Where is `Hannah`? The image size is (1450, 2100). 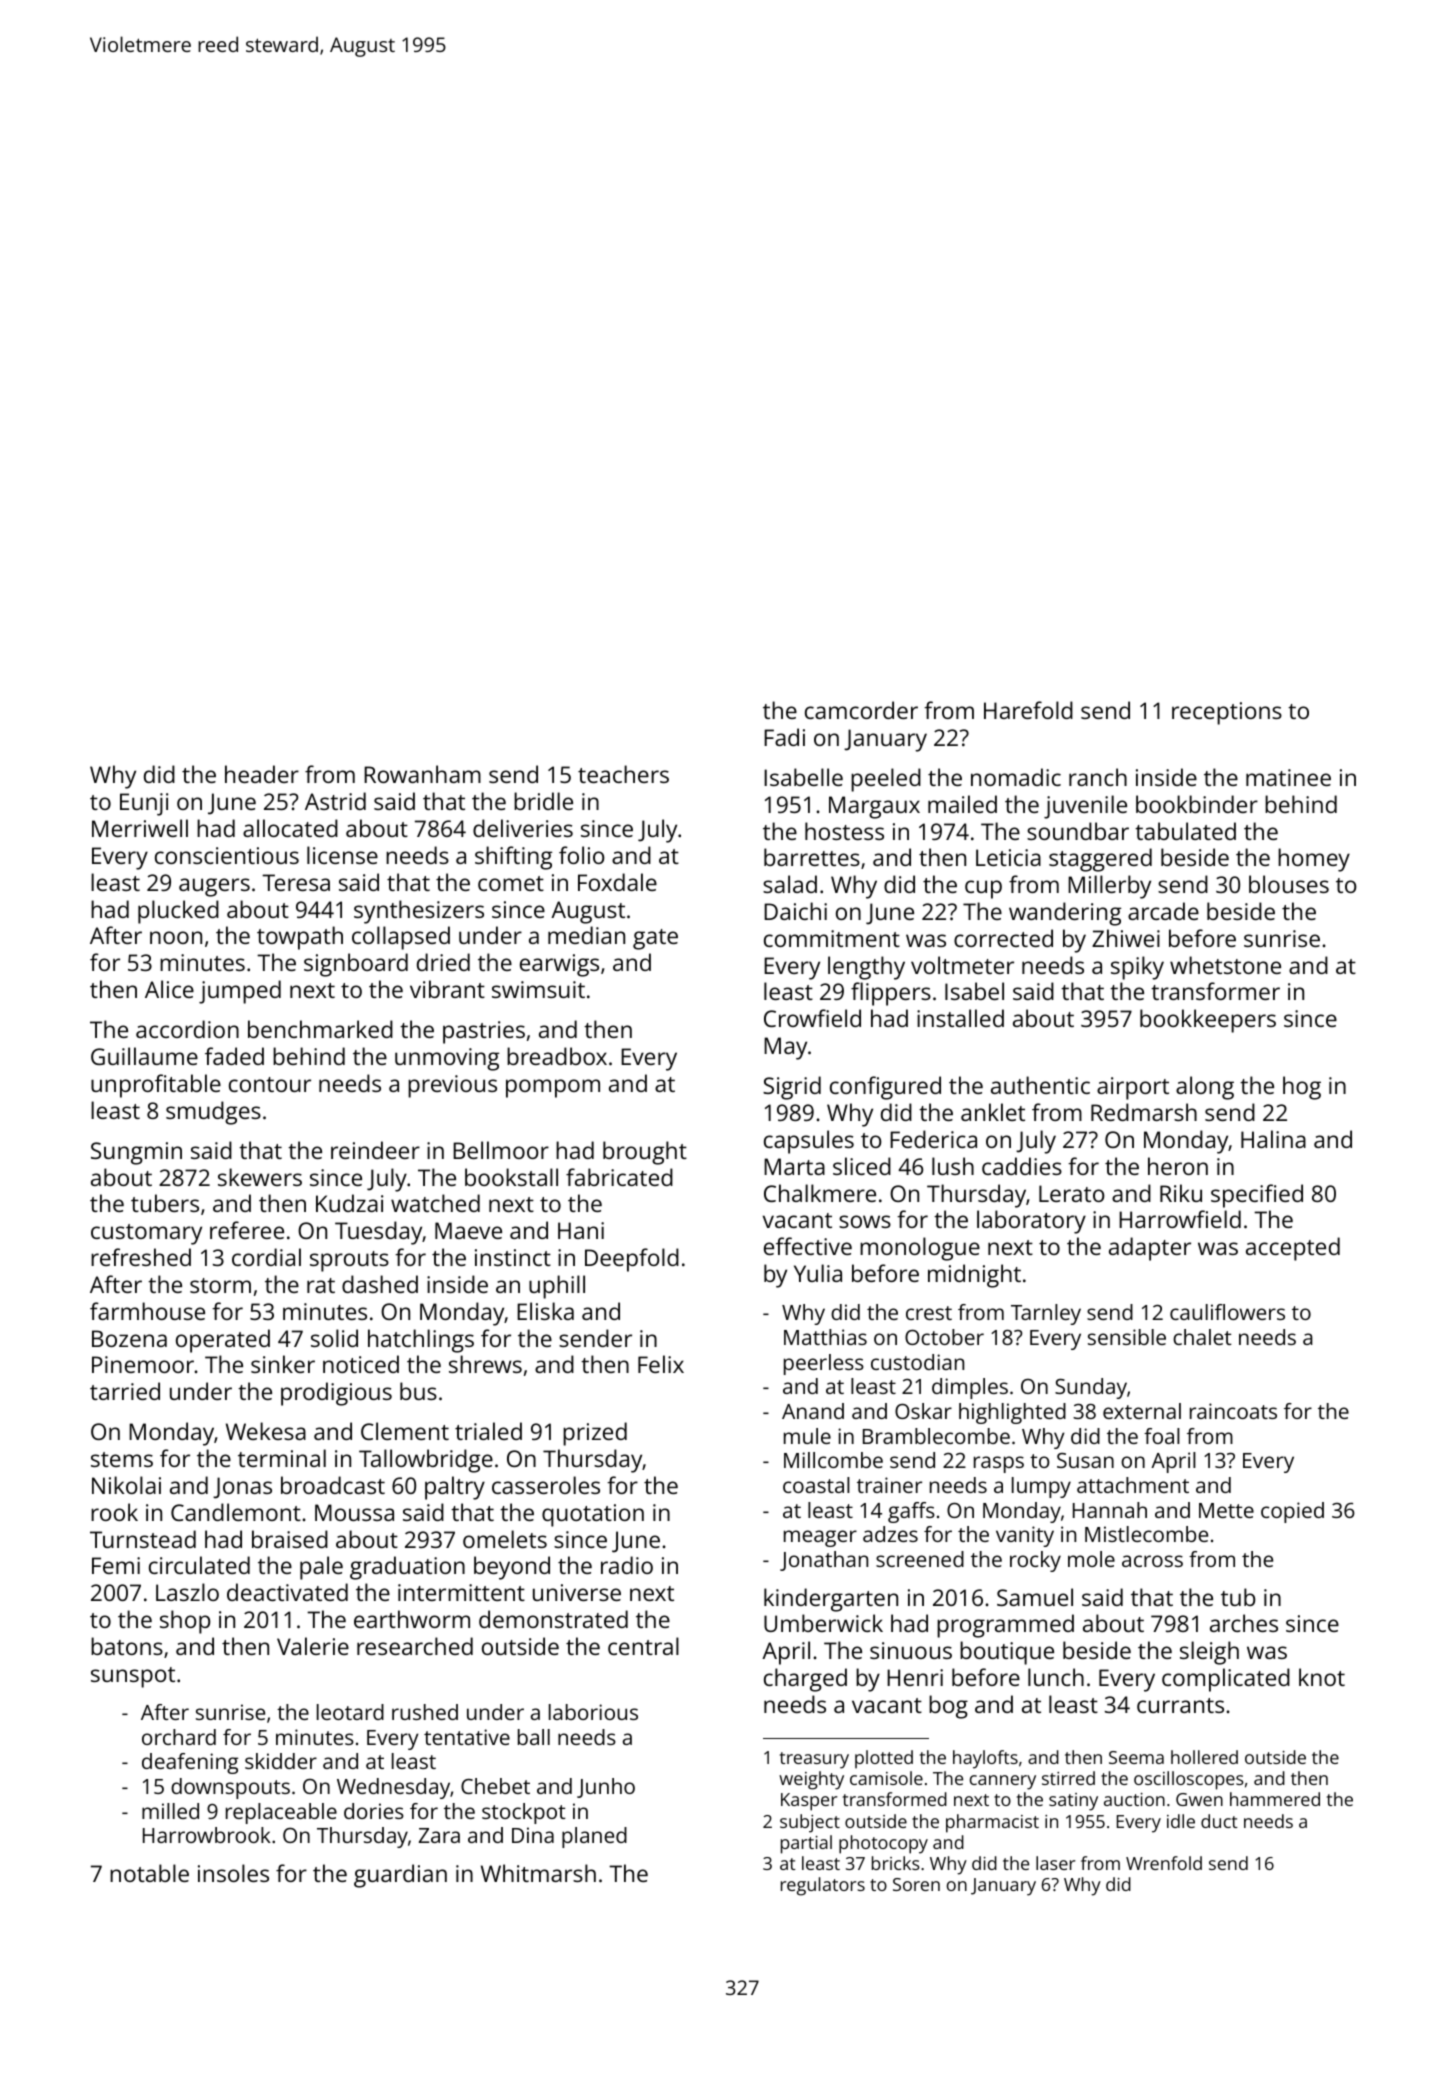 Hannah is located at coordinates (1110, 1510).
